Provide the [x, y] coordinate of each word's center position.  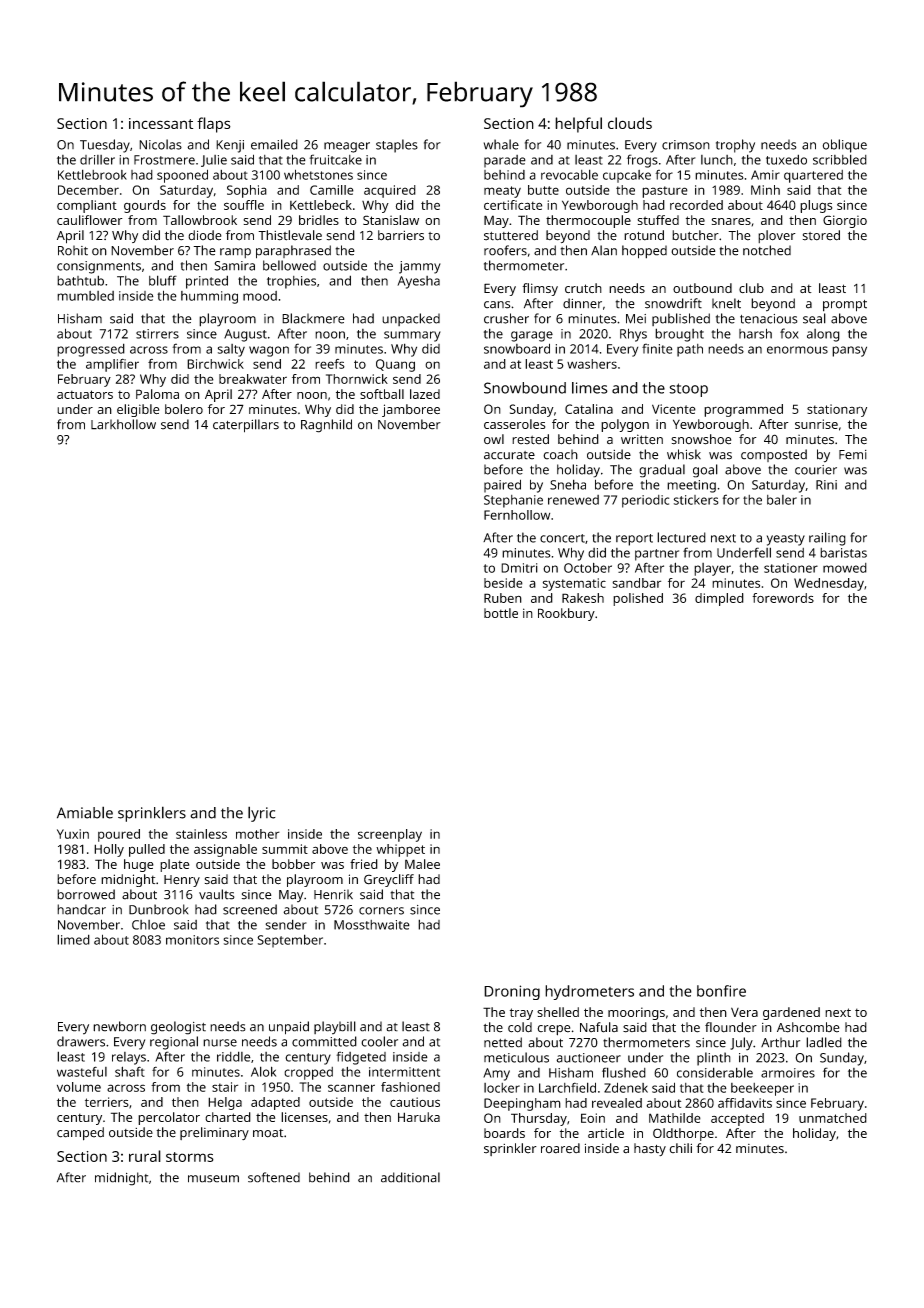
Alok [263, 1071]
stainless [201, 834]
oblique [845, 146]
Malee [422, 864]
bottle [501, 613]
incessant [161, 123]
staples [397, 146]
